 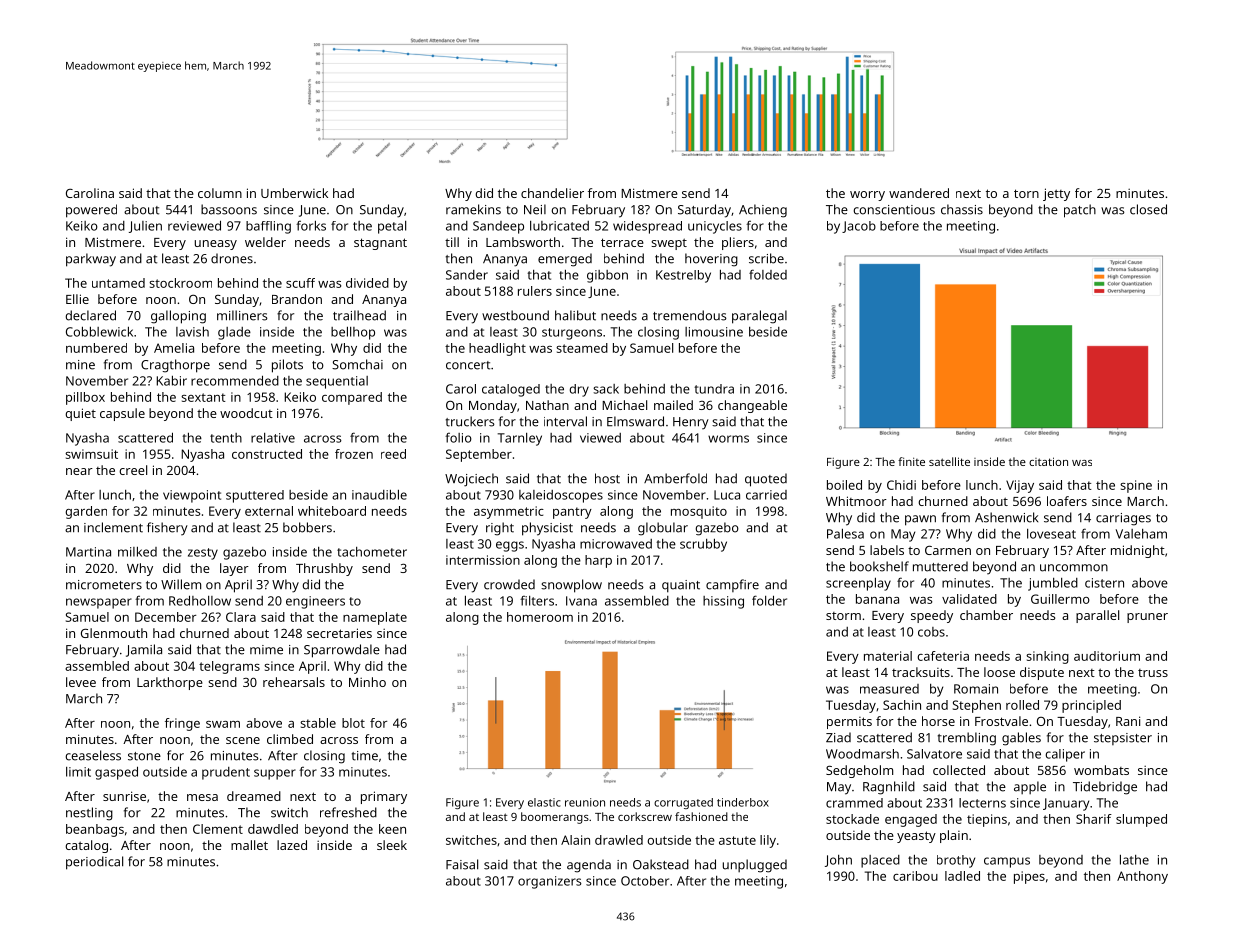 What do you see at coordinates (622, 242) in the image?
I see `terrace` at bounding box center [622, 242].
